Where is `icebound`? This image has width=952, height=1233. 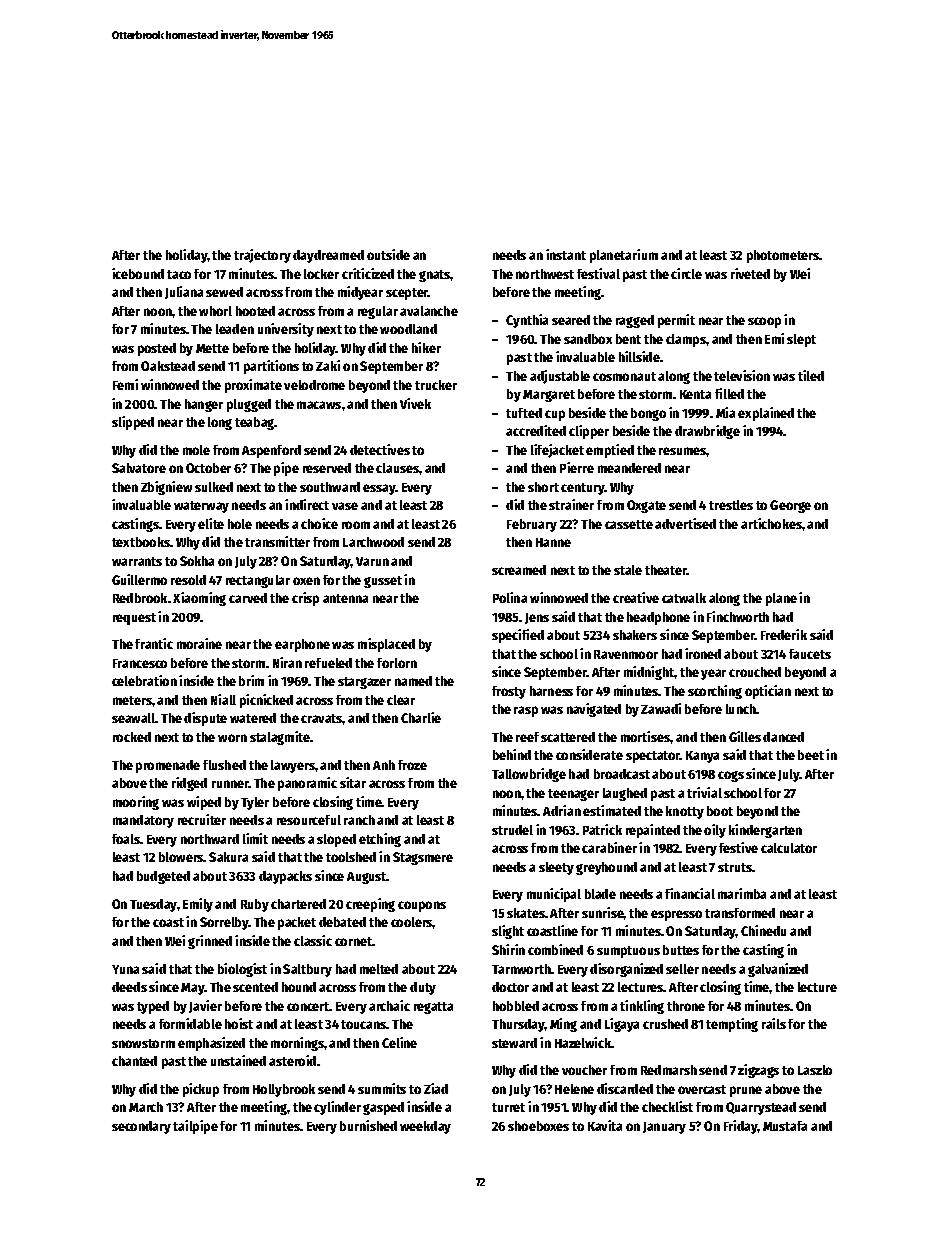
icebound is located at coordinates (138, 273).
